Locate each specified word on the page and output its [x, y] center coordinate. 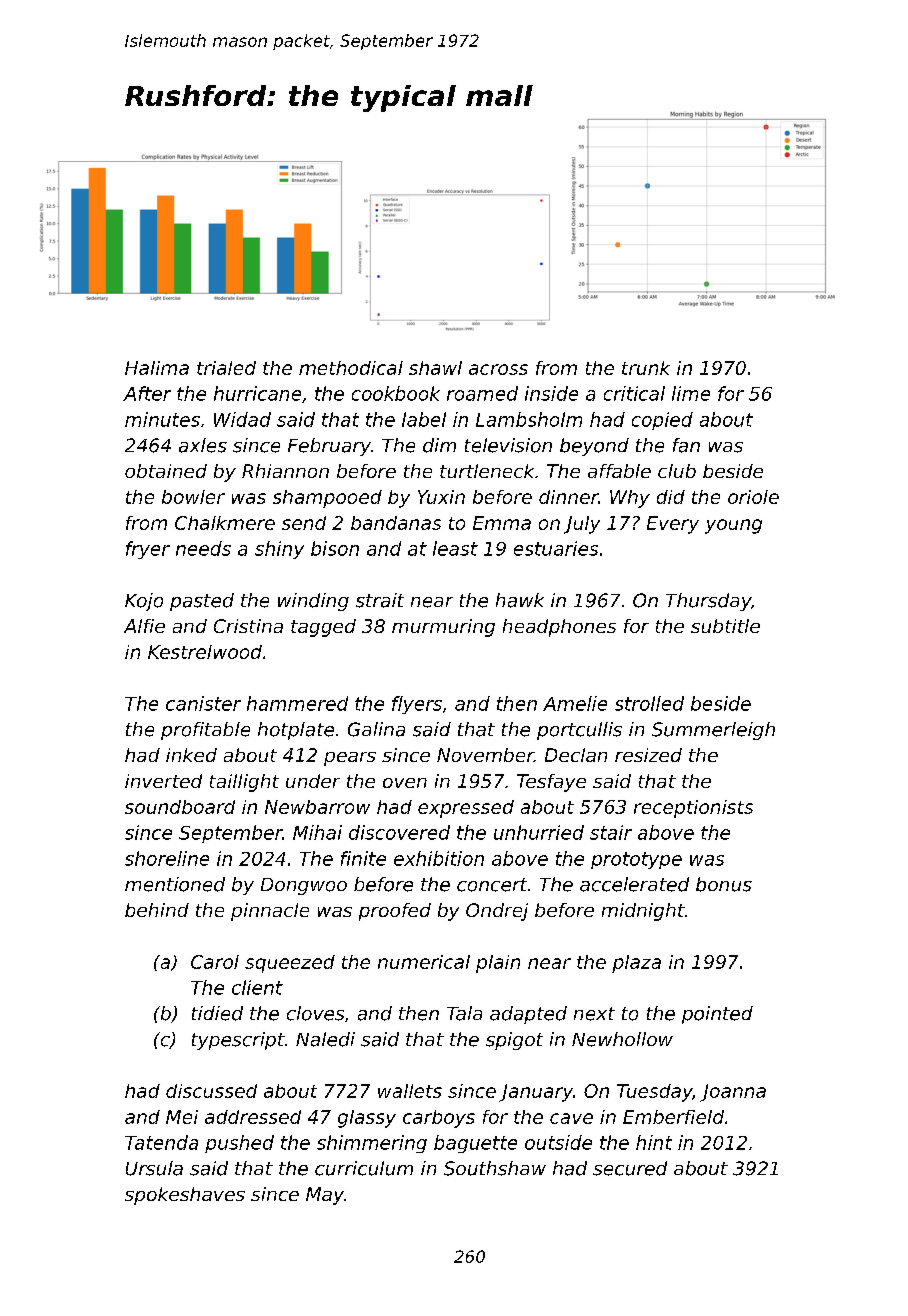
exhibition [439, 858]
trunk [646, 368]
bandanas [396, 523]
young [733, 526]
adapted [528, 1015]
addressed [253, 1117]
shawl [435, 368]
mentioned [175, 884]
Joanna [733, 1093]
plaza [636, 964]
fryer [148, 550]
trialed [226, 368]
